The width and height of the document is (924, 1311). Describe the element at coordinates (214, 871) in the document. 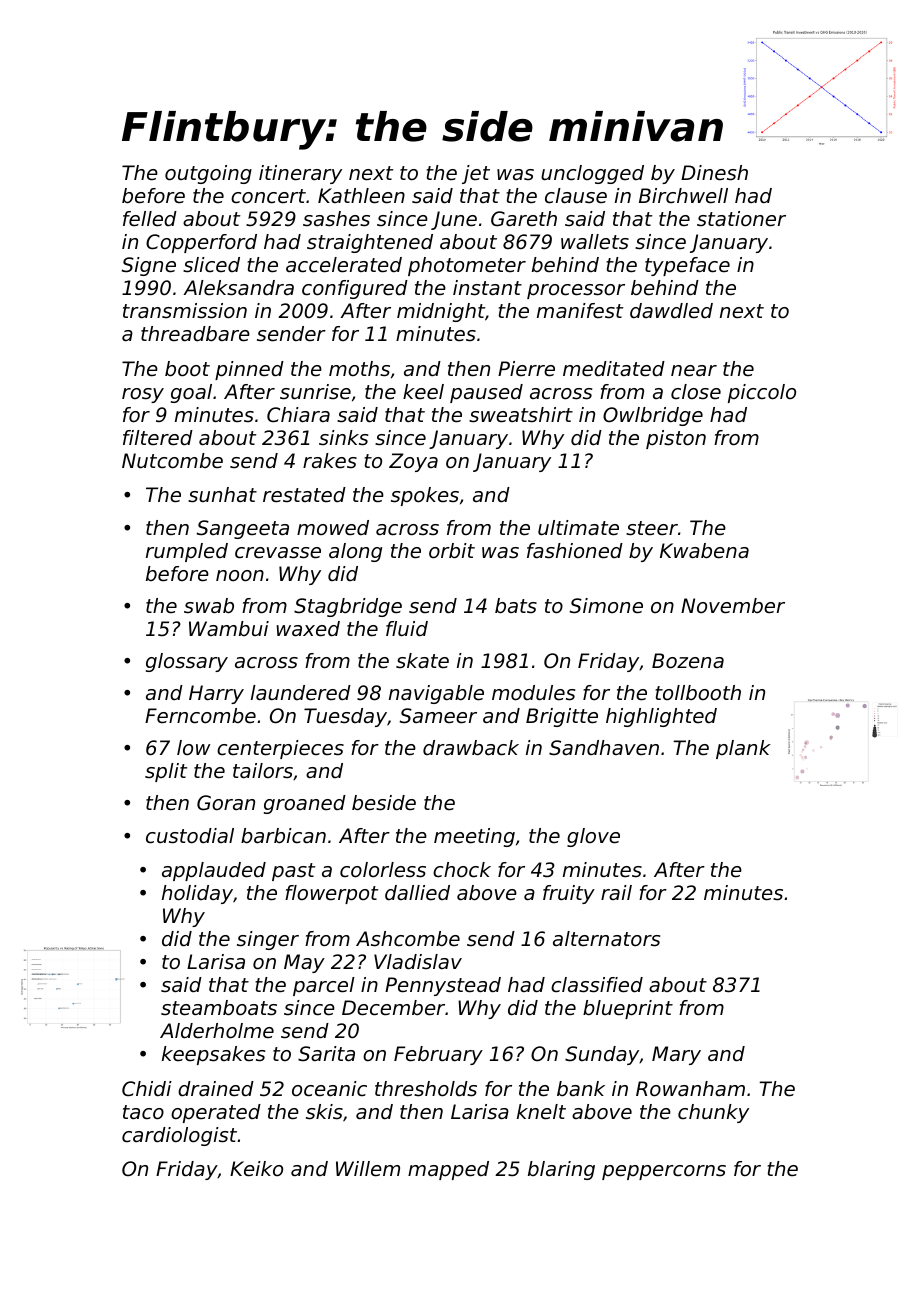

I see `applauded` at that location.
